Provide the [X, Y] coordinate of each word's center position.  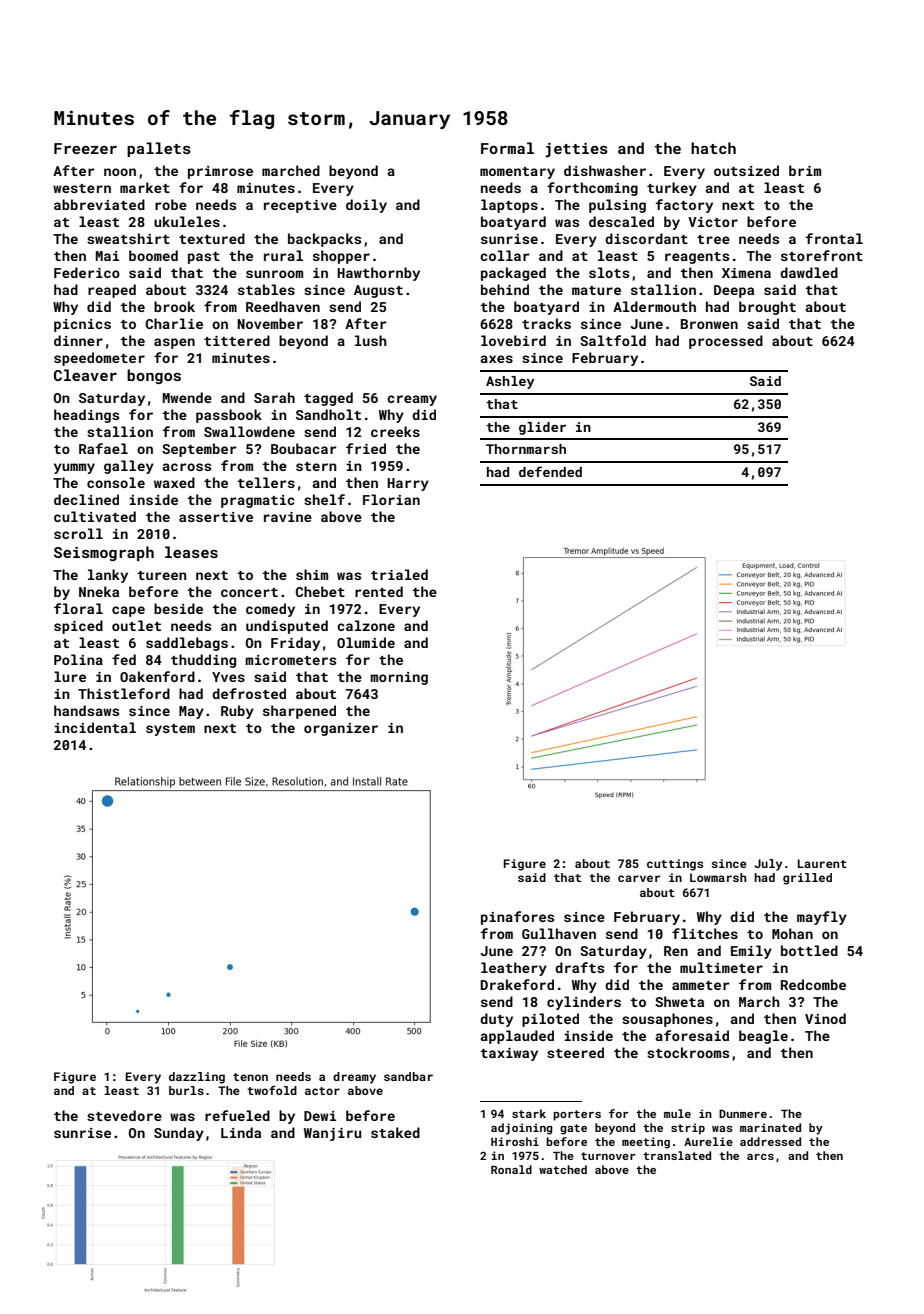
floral [78, 608]
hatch [713, 148]
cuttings [675, 865]
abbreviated [99, 204]
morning [399, 678]
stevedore [124, 1115]
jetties [576, 150]
